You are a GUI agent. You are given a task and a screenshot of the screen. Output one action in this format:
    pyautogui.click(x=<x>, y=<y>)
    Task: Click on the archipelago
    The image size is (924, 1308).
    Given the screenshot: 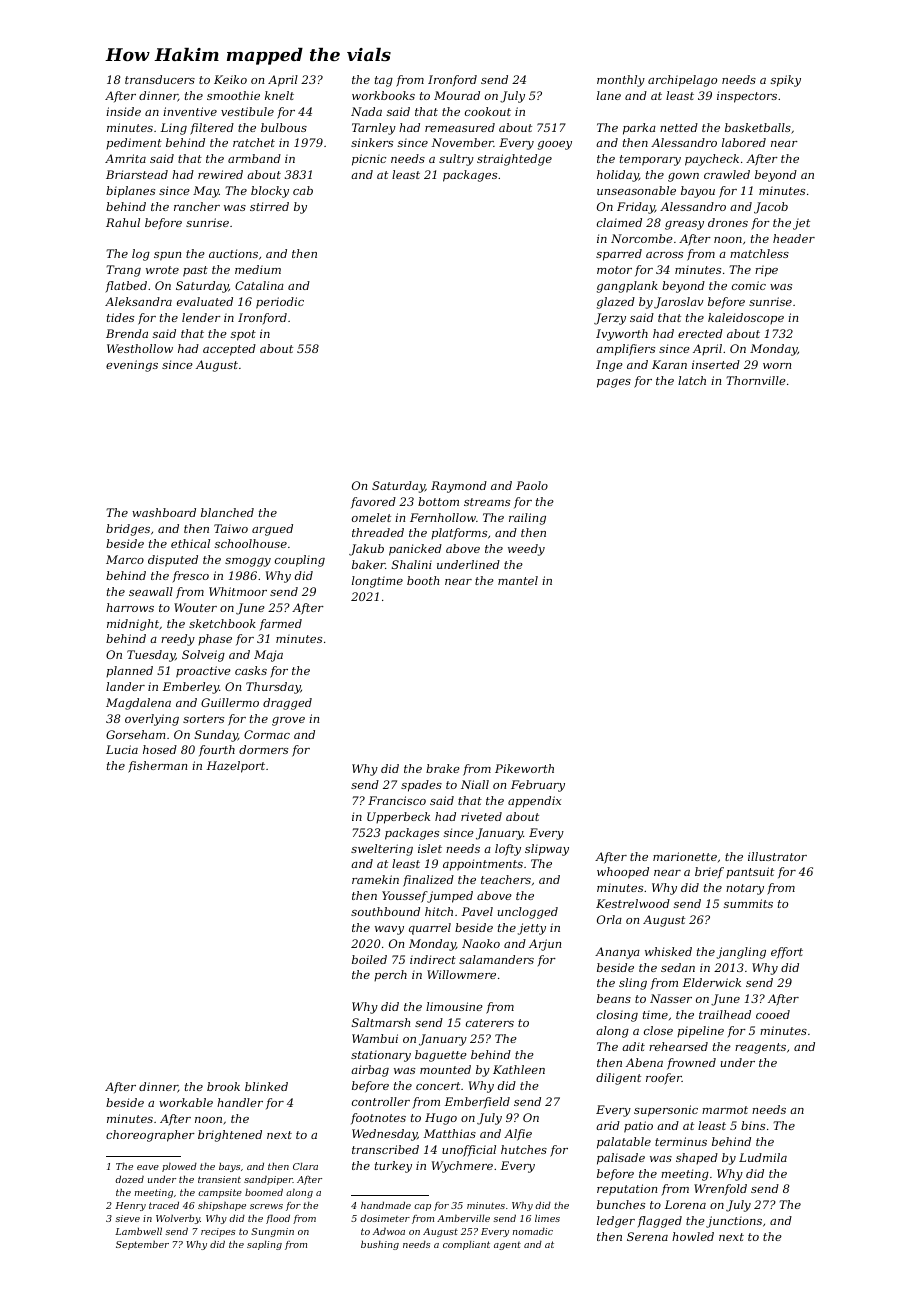 What is the action you would take?
    pyautogui.click(x=682, y=81)
